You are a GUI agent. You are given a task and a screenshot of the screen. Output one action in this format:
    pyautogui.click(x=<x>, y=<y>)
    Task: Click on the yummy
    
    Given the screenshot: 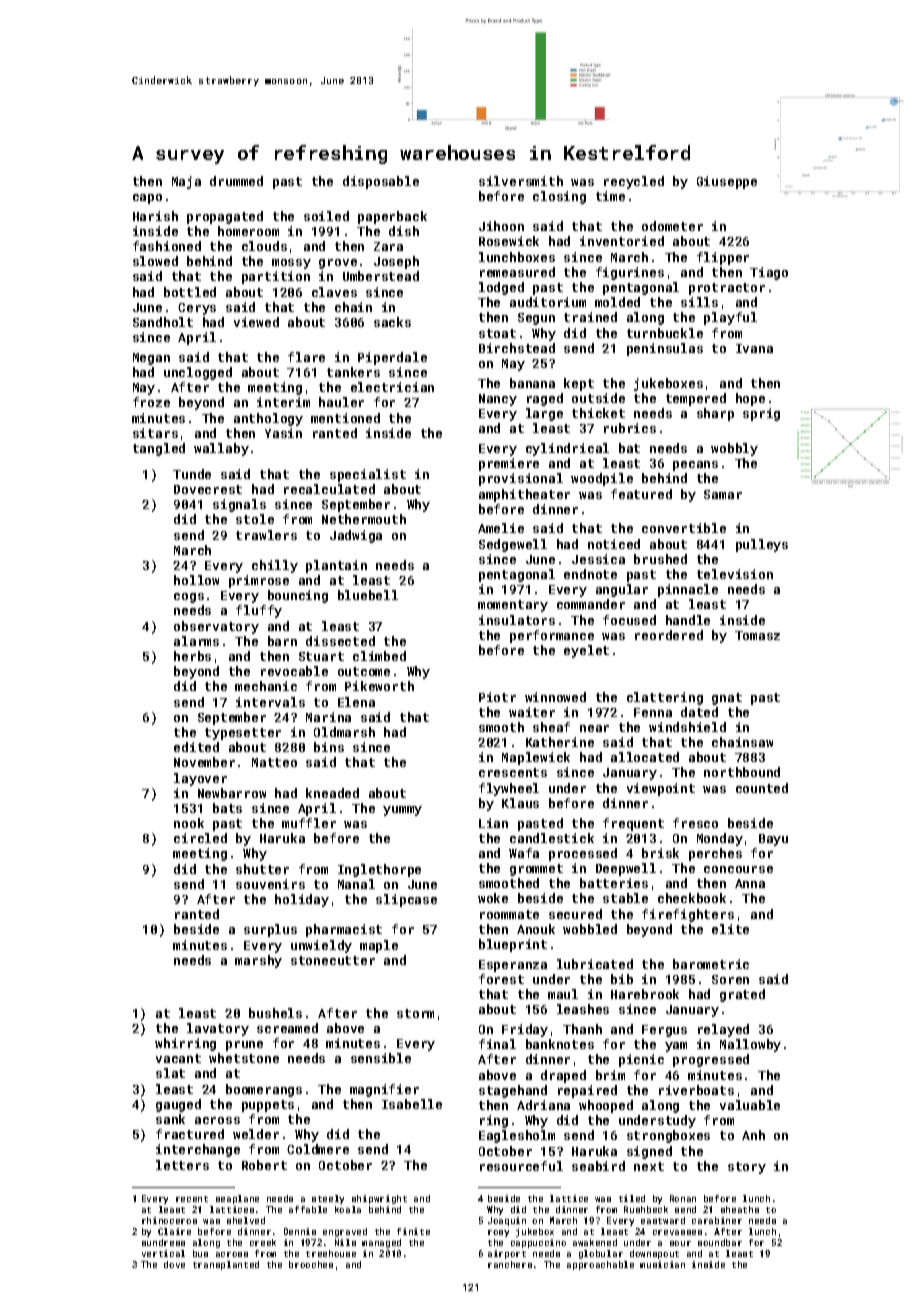 What is the action you would take?
    pyautogui.click(x=402, y=811)
